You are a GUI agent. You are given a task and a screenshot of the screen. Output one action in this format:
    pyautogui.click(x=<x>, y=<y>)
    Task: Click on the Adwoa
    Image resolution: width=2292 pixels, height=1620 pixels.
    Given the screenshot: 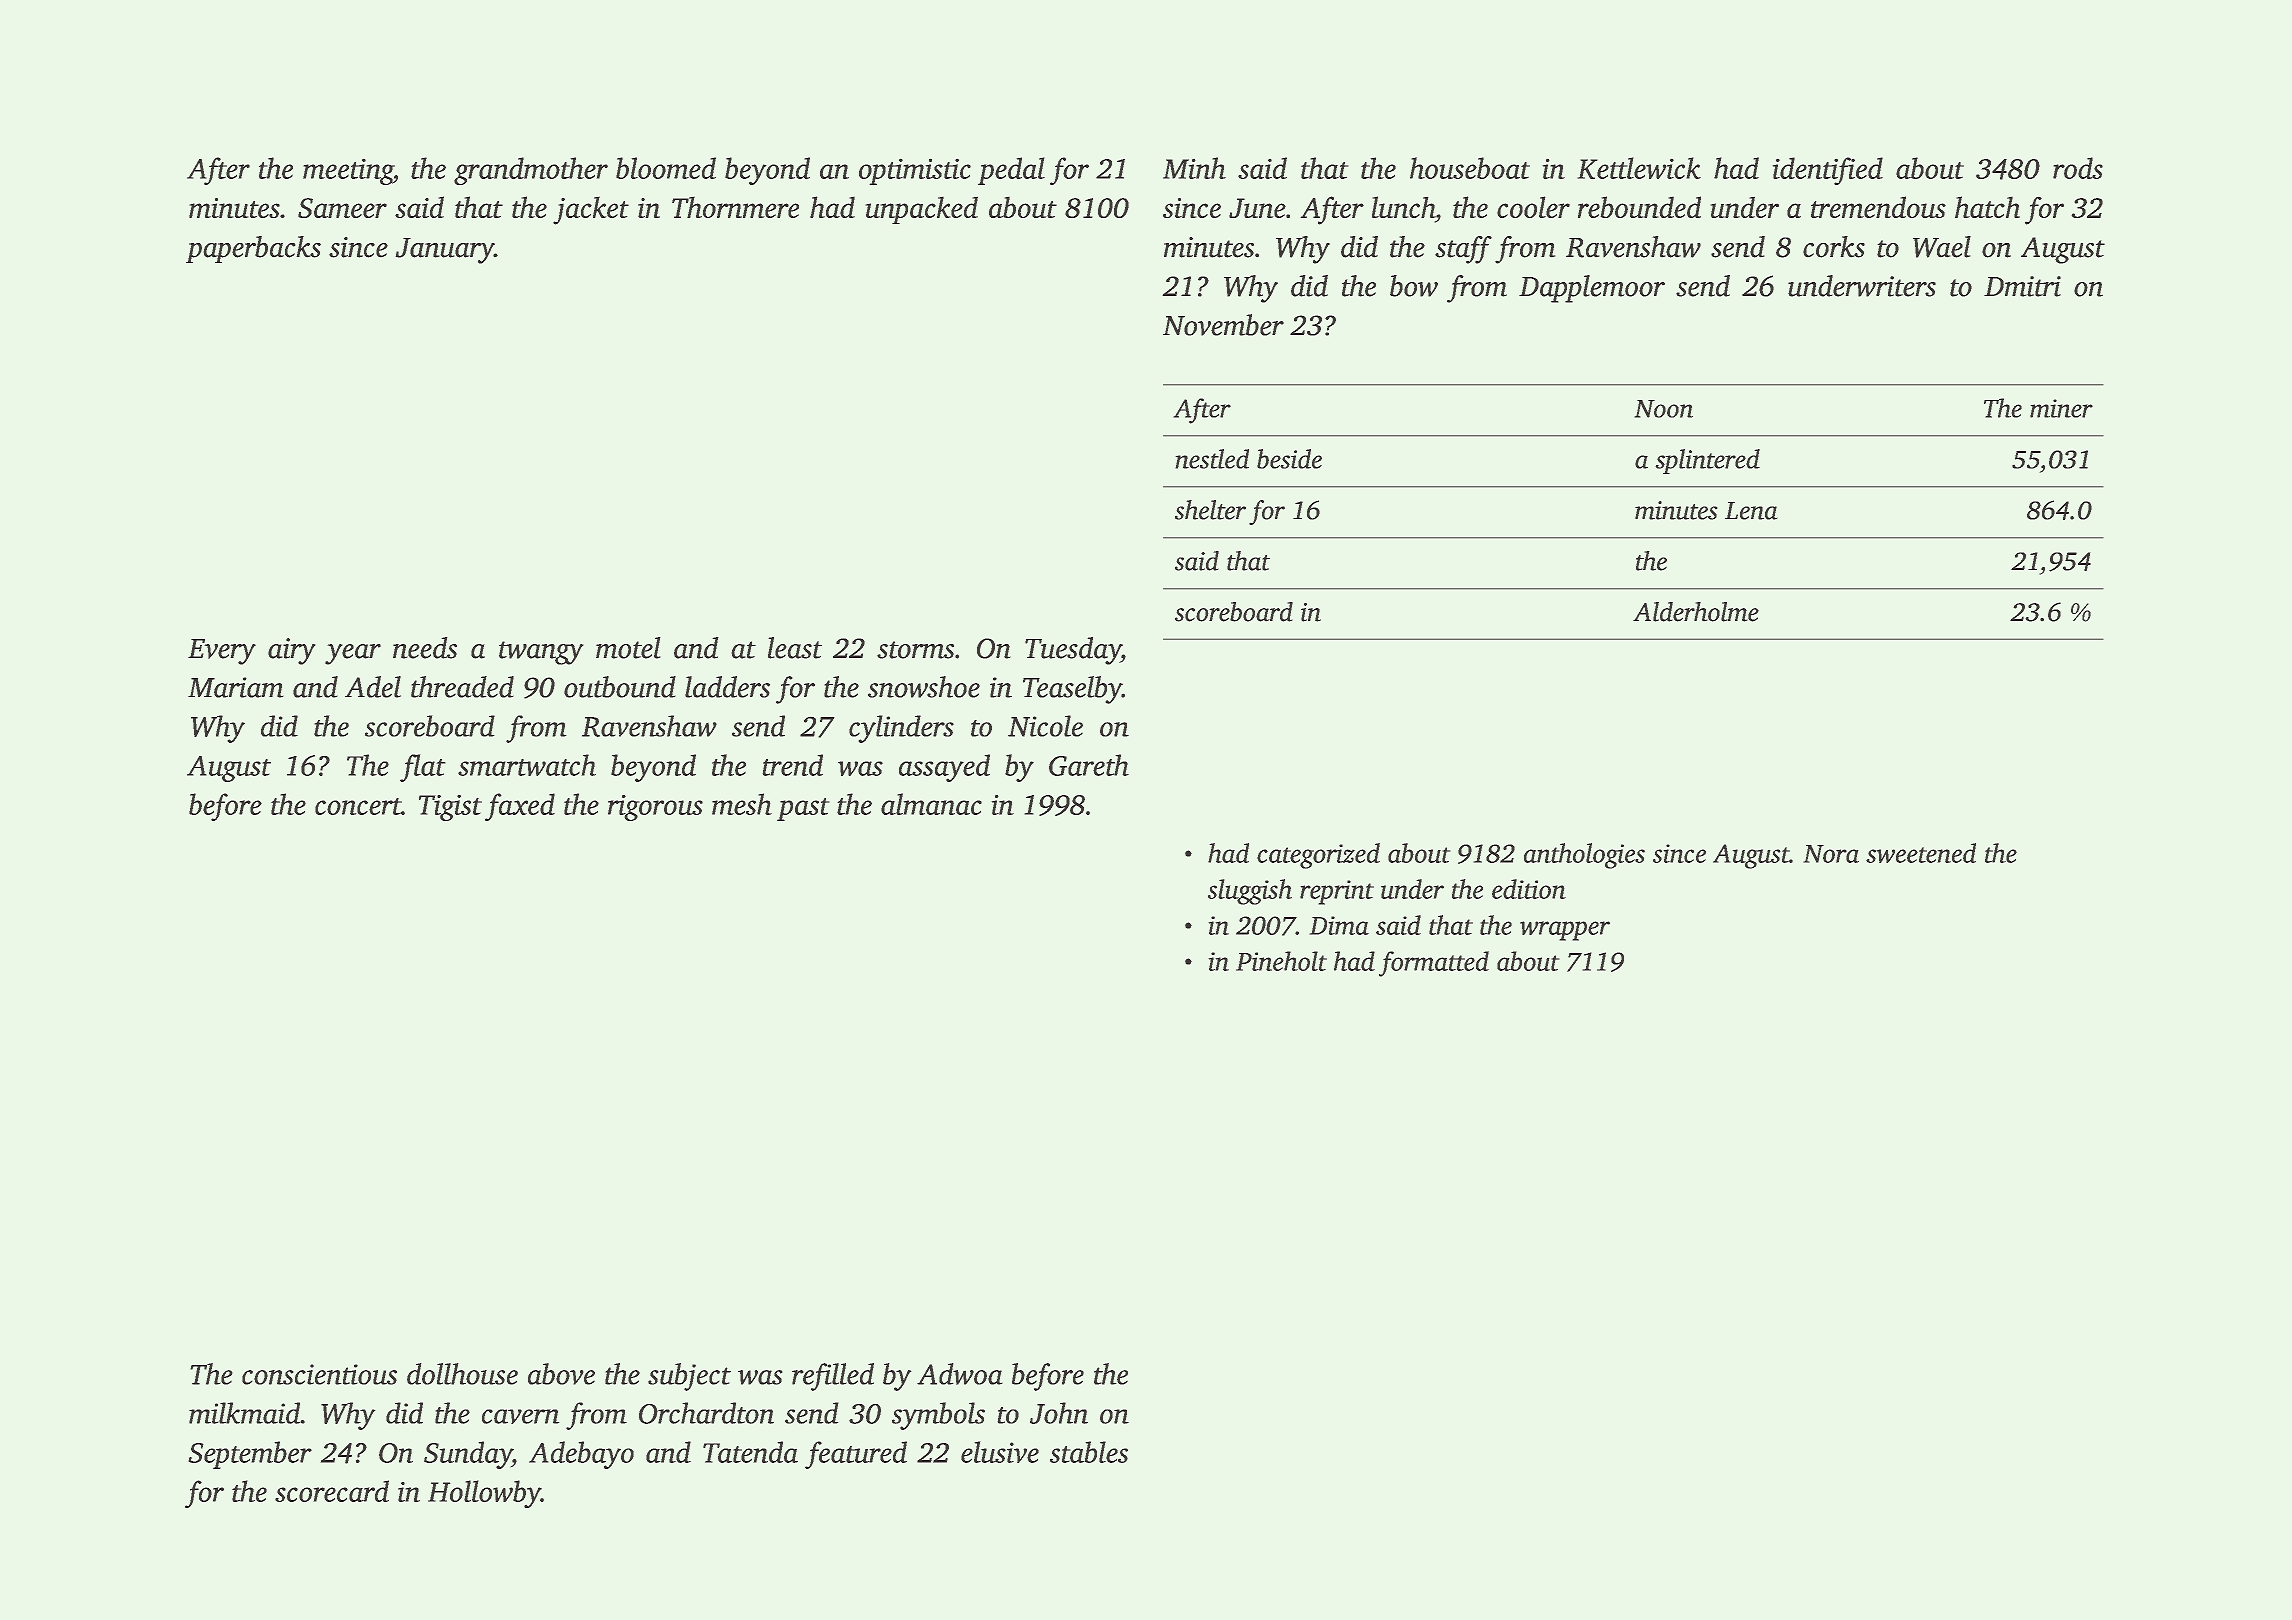 What is the action you would take?
    pyautogui.click(x=959, y=1374)
